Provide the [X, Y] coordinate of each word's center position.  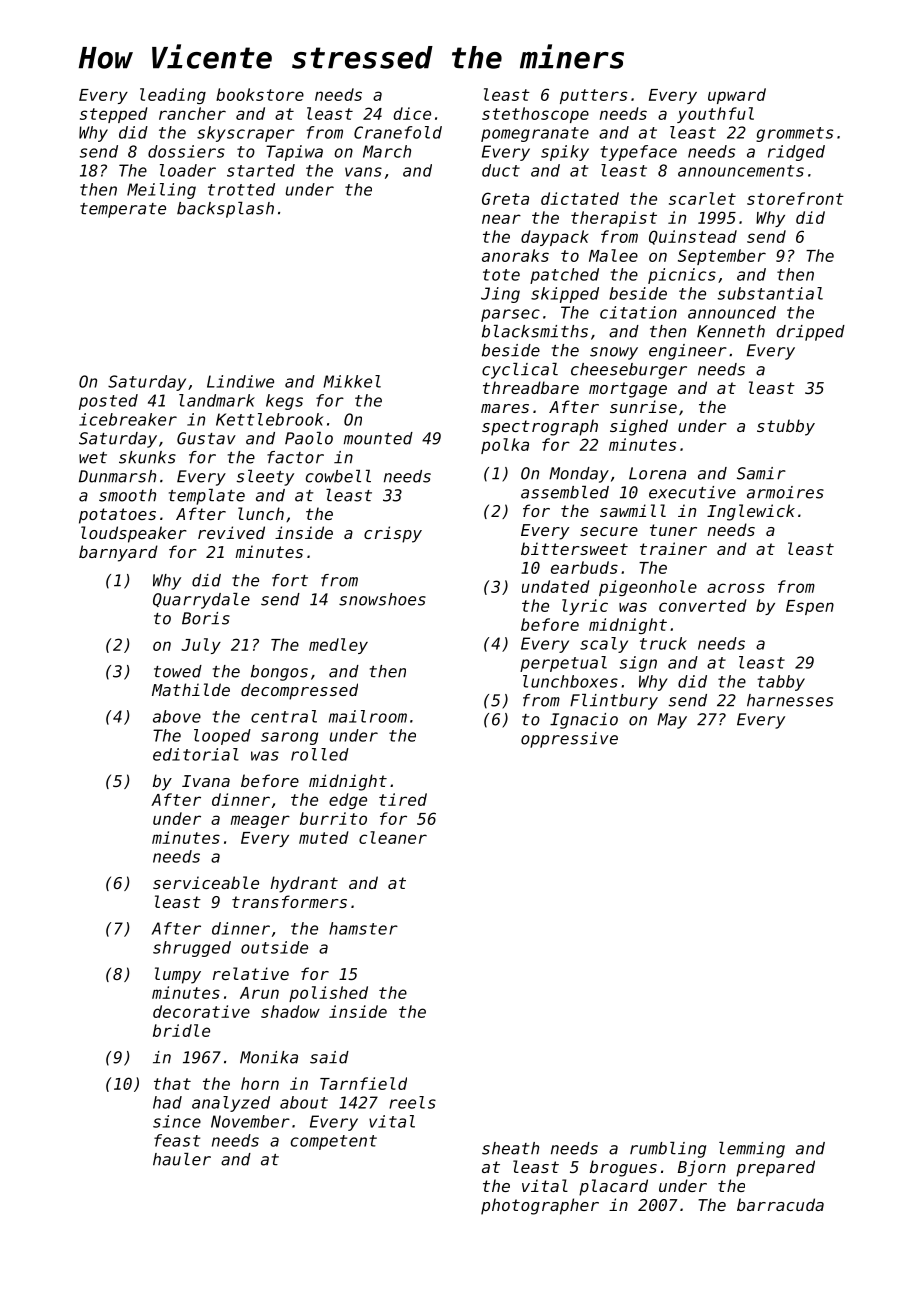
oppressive [569, 740]
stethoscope [535, 115]
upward [737, 96]
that [172, 1083]
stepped [114, 115]
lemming [752, 1150]
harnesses [790, 700]
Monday [579, 475]
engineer [688, 352]
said [329, 1057]
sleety [265, 478]
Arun [259, 993]
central [284, 716]
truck [663, 643]
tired [403, 799]
